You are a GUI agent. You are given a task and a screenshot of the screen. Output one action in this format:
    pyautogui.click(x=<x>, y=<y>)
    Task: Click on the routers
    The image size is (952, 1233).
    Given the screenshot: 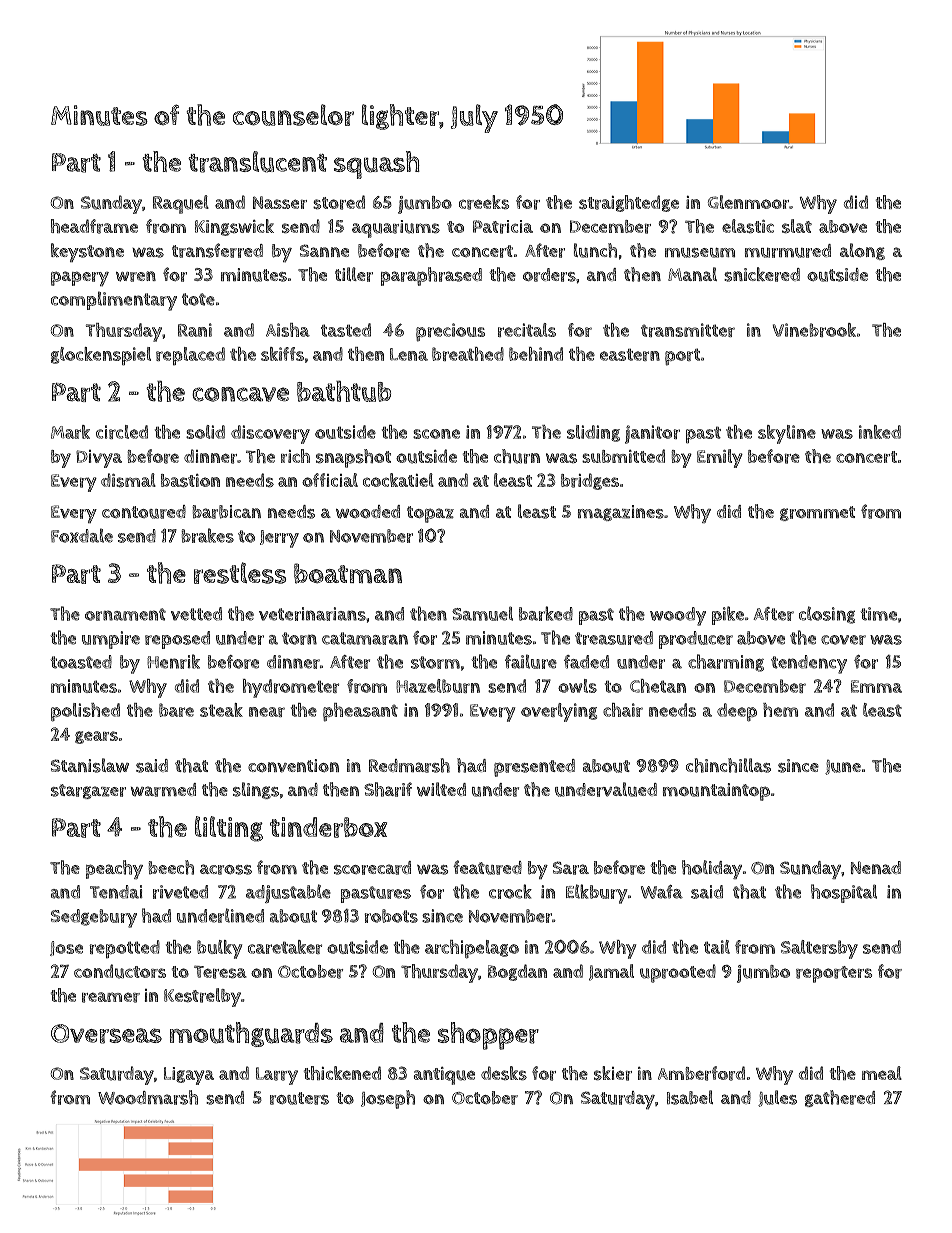 What is the action you would take?
    pyautogui.click(x=299, y=1098)
